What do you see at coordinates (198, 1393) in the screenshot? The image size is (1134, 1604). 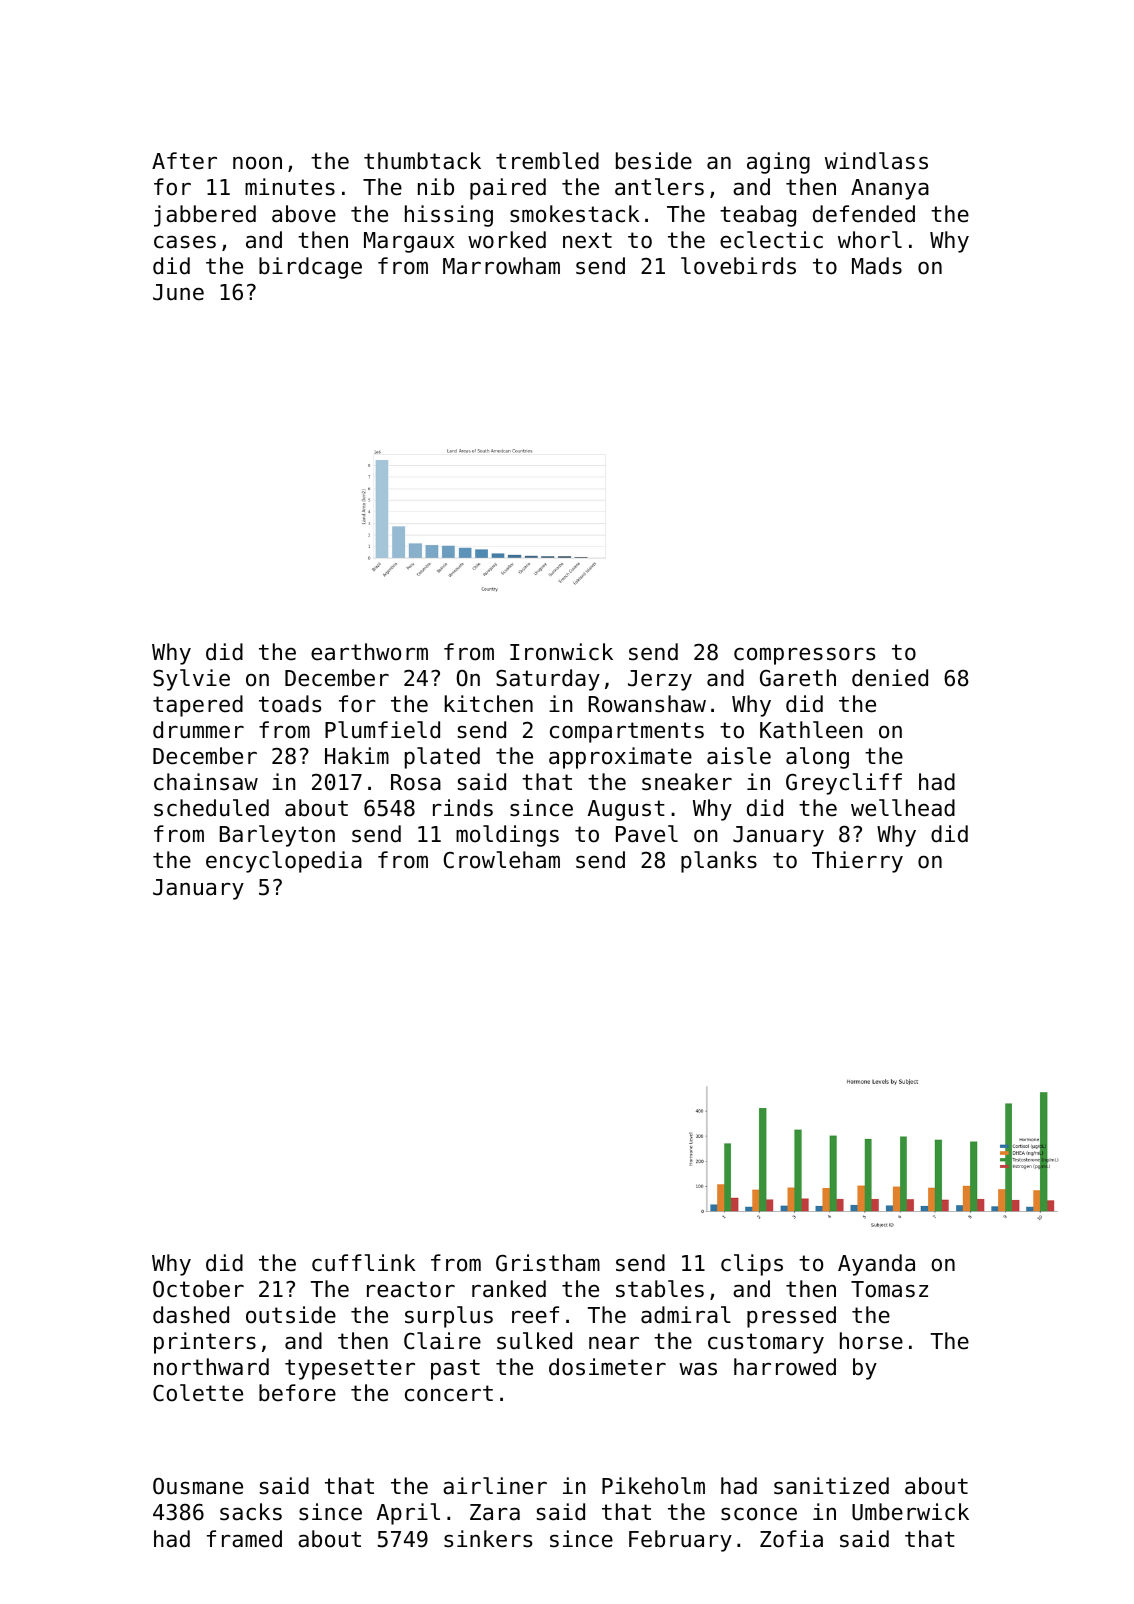 I see `Colette` at bounding box center [198, 1393].
